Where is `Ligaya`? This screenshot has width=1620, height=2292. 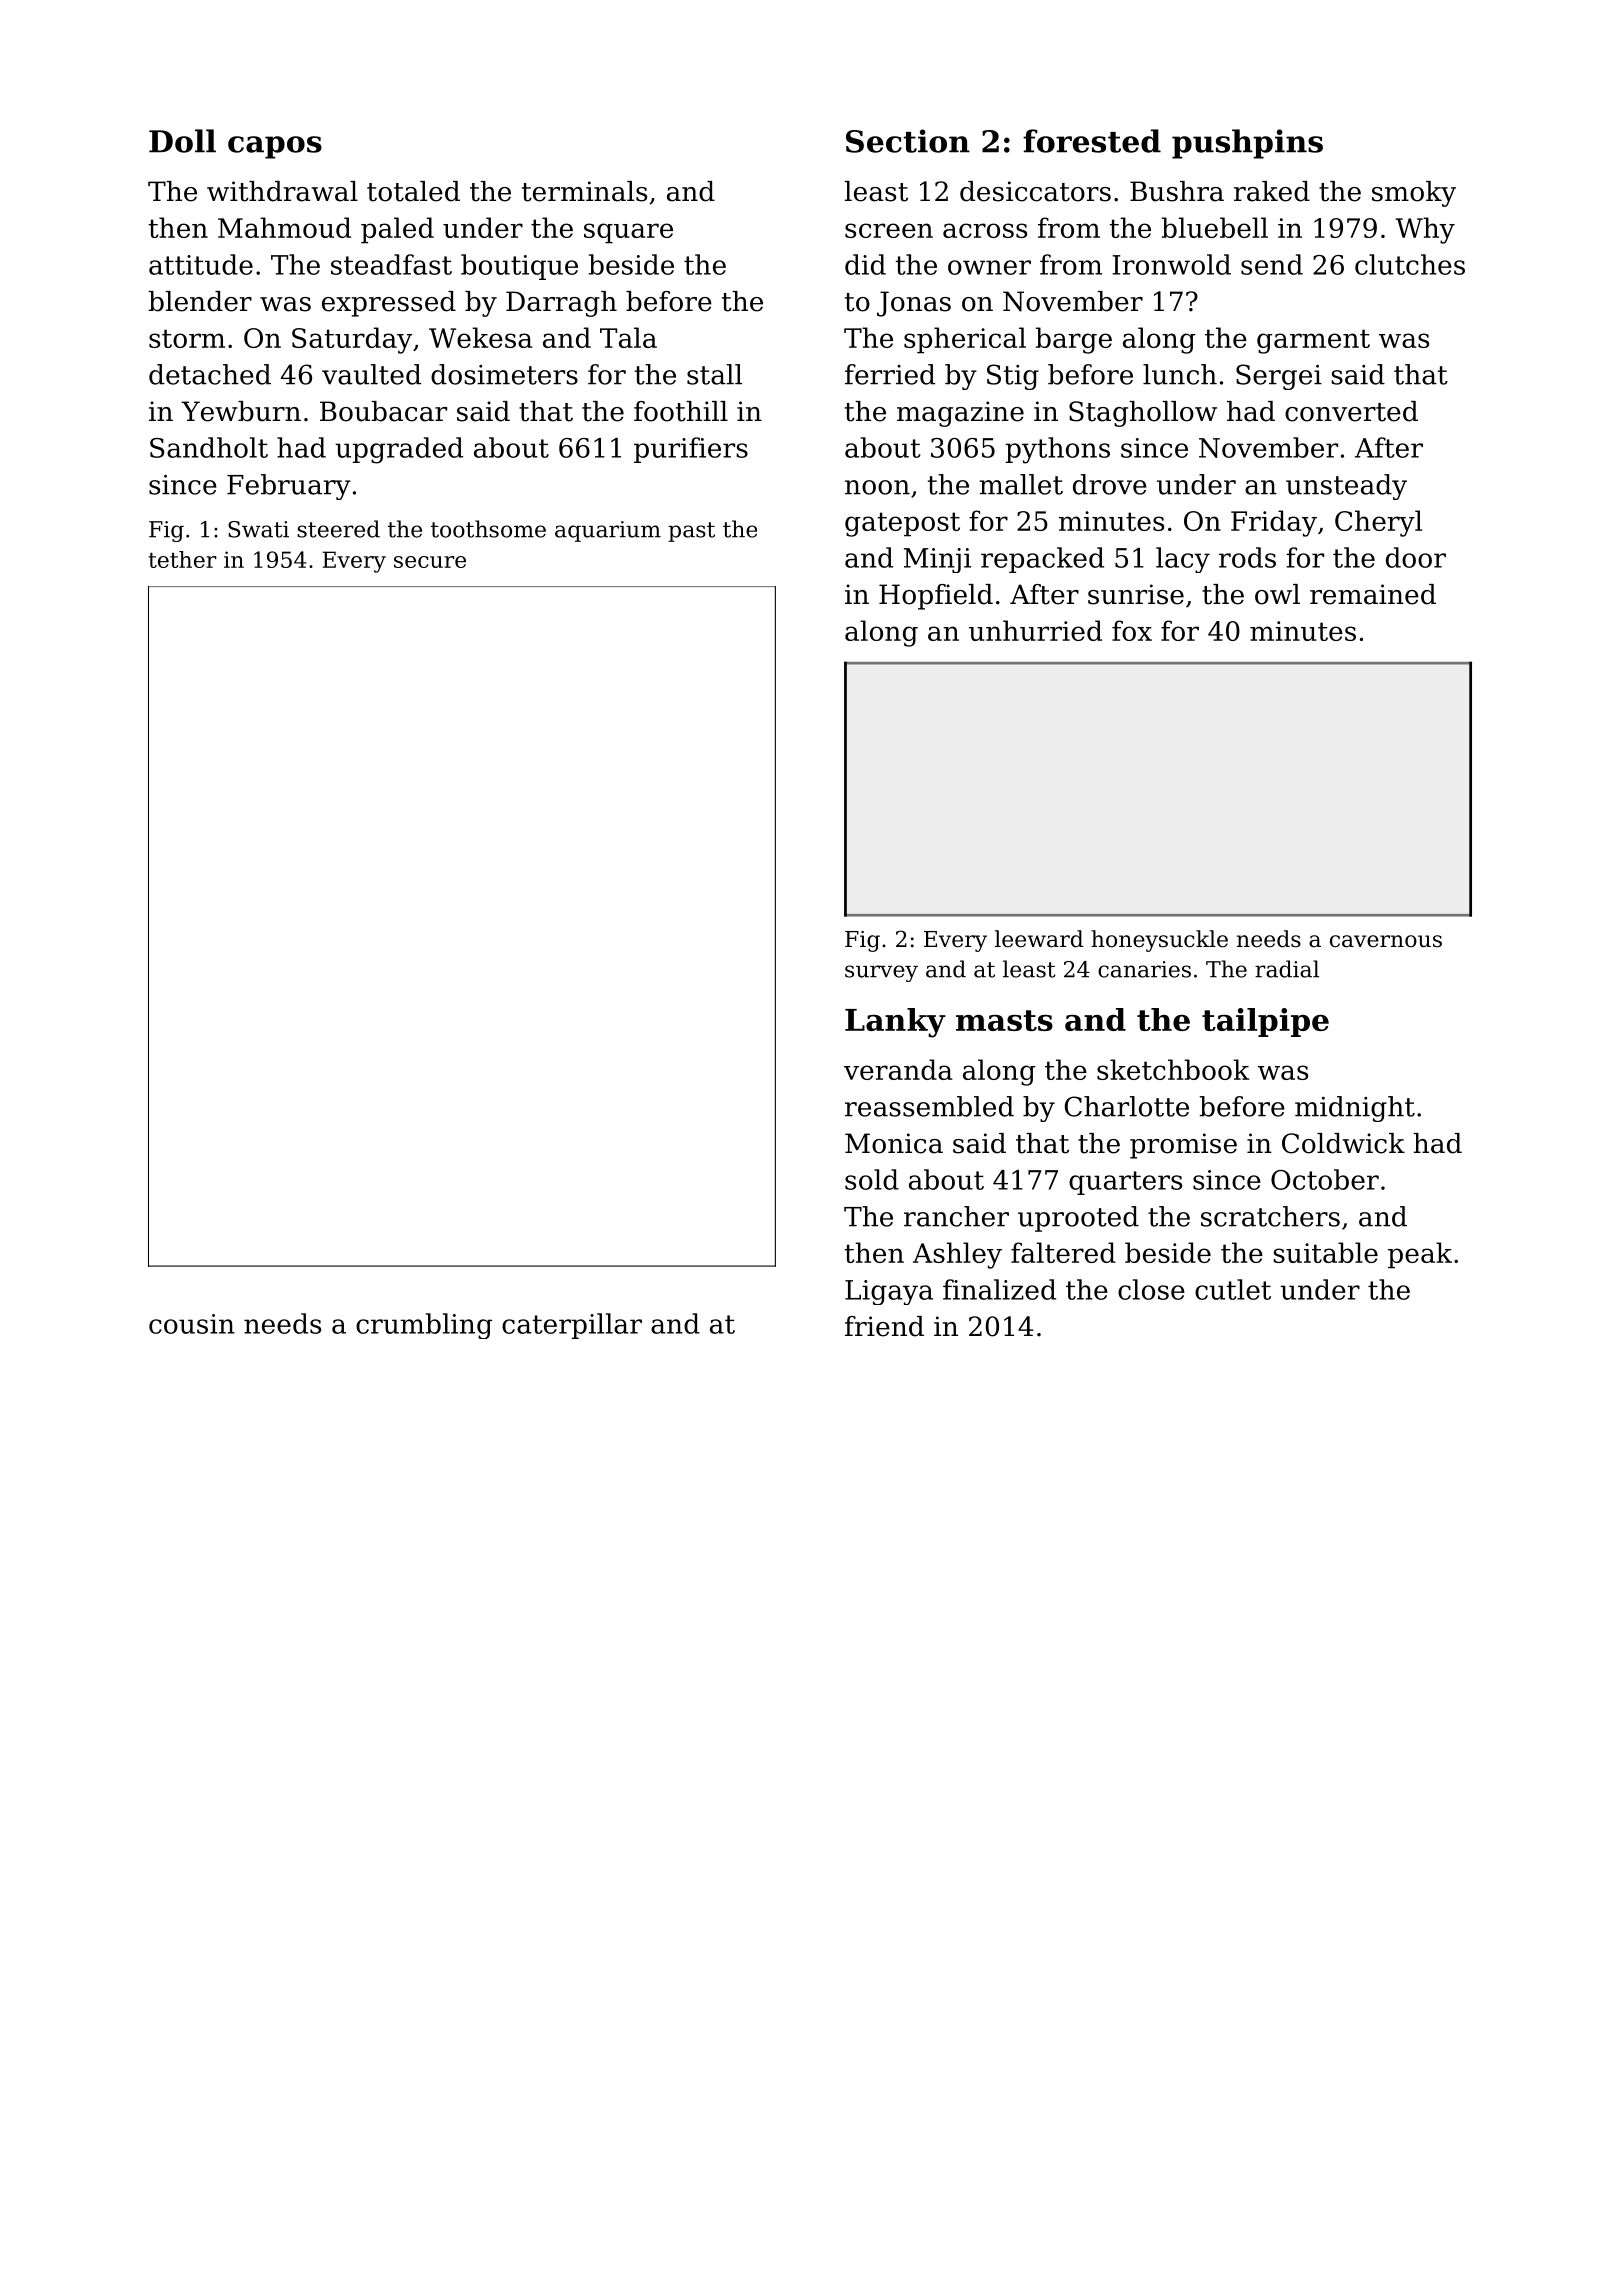 Ligaya is located at coordinates (889, 1292).
